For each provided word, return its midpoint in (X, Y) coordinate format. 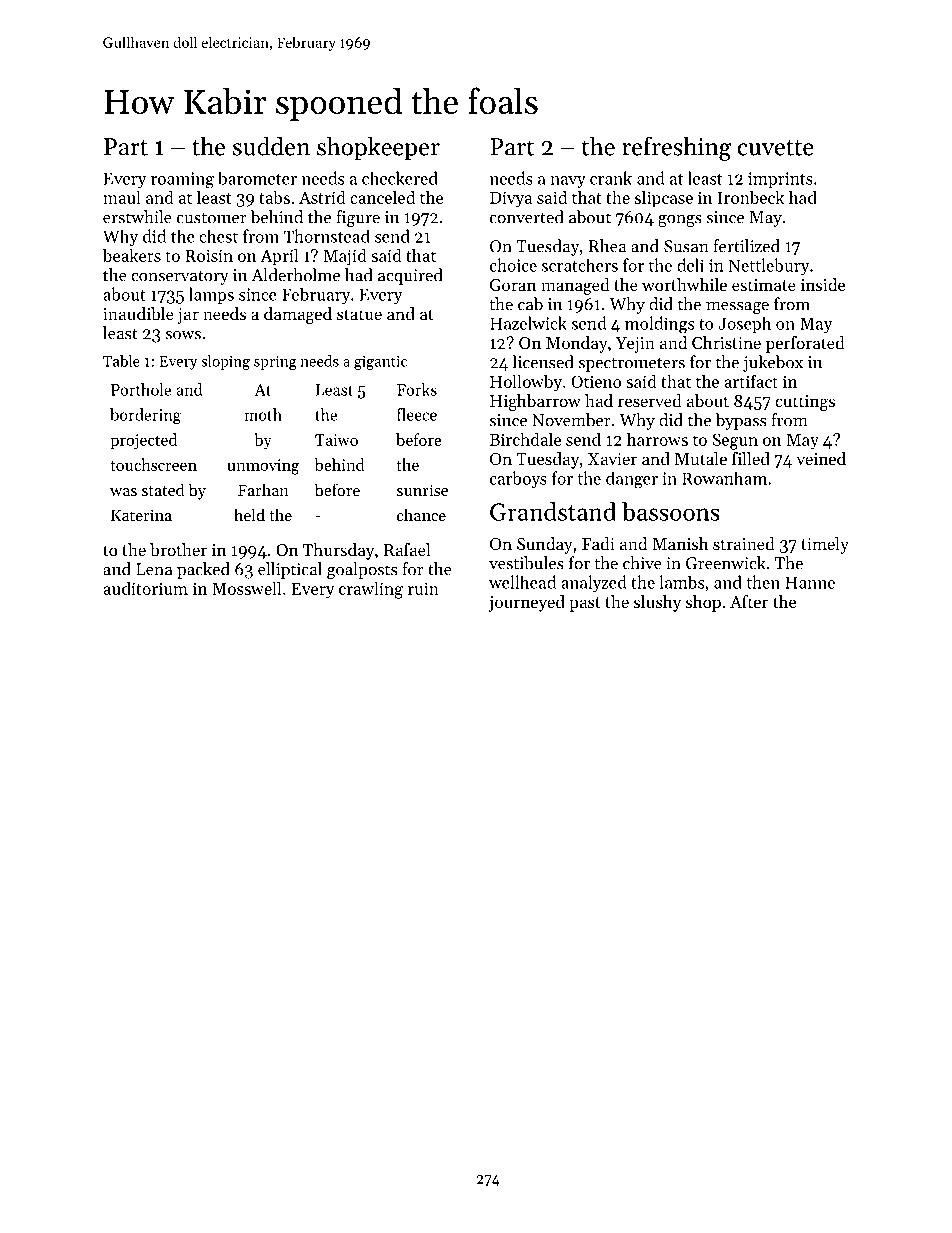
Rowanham (724, 478)
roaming (182, 180)
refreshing (676, 148)
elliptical (290, 570)
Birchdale (525, 439)
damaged (298, 315)
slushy (657, 603)
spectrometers (632, 364)
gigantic (380, 363)
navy (568, 182)
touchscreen (153, 464)
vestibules (526, 563)
